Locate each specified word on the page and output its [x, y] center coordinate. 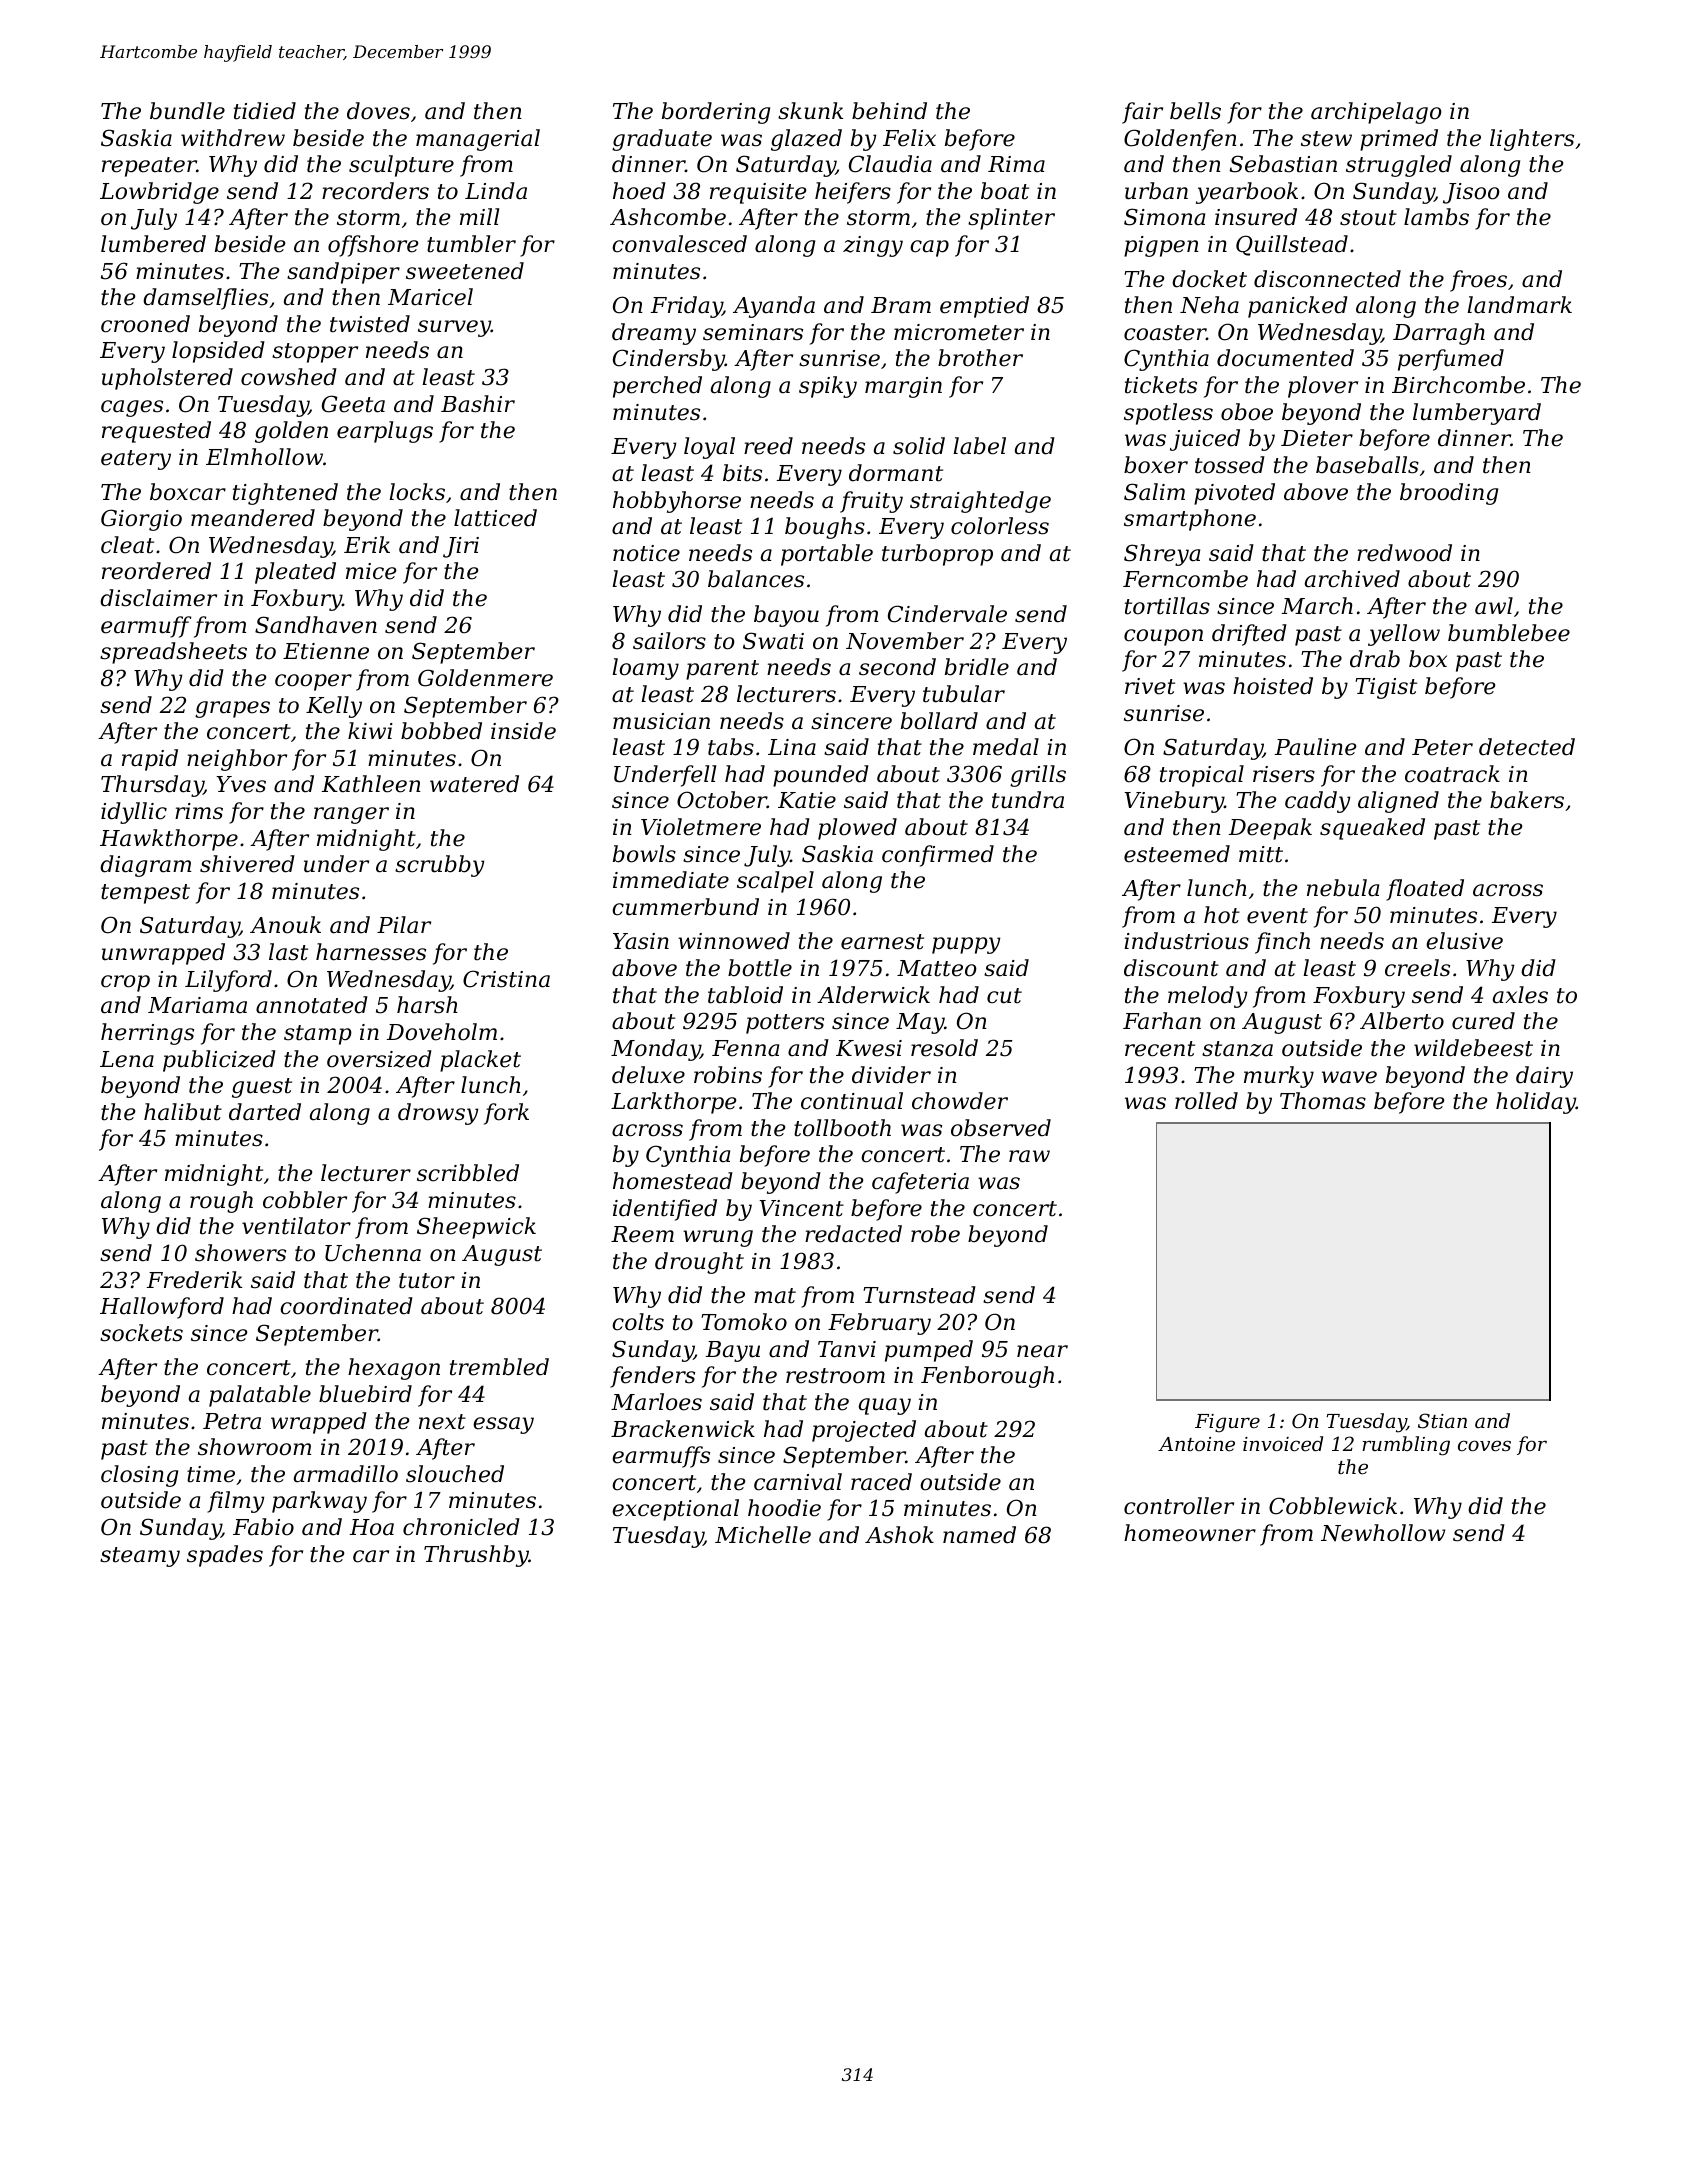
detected [1527, 747]
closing [139, 1476]
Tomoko [744, 1322]
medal [1006, 747]
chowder [960, 1101]
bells [1195, 111]
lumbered [153, 244]
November [905, 641]
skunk [810, 111]
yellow [1404, 635]
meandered [253, 518]
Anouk [285, 925]
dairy [1544, 1077]
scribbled [468, 1173]
